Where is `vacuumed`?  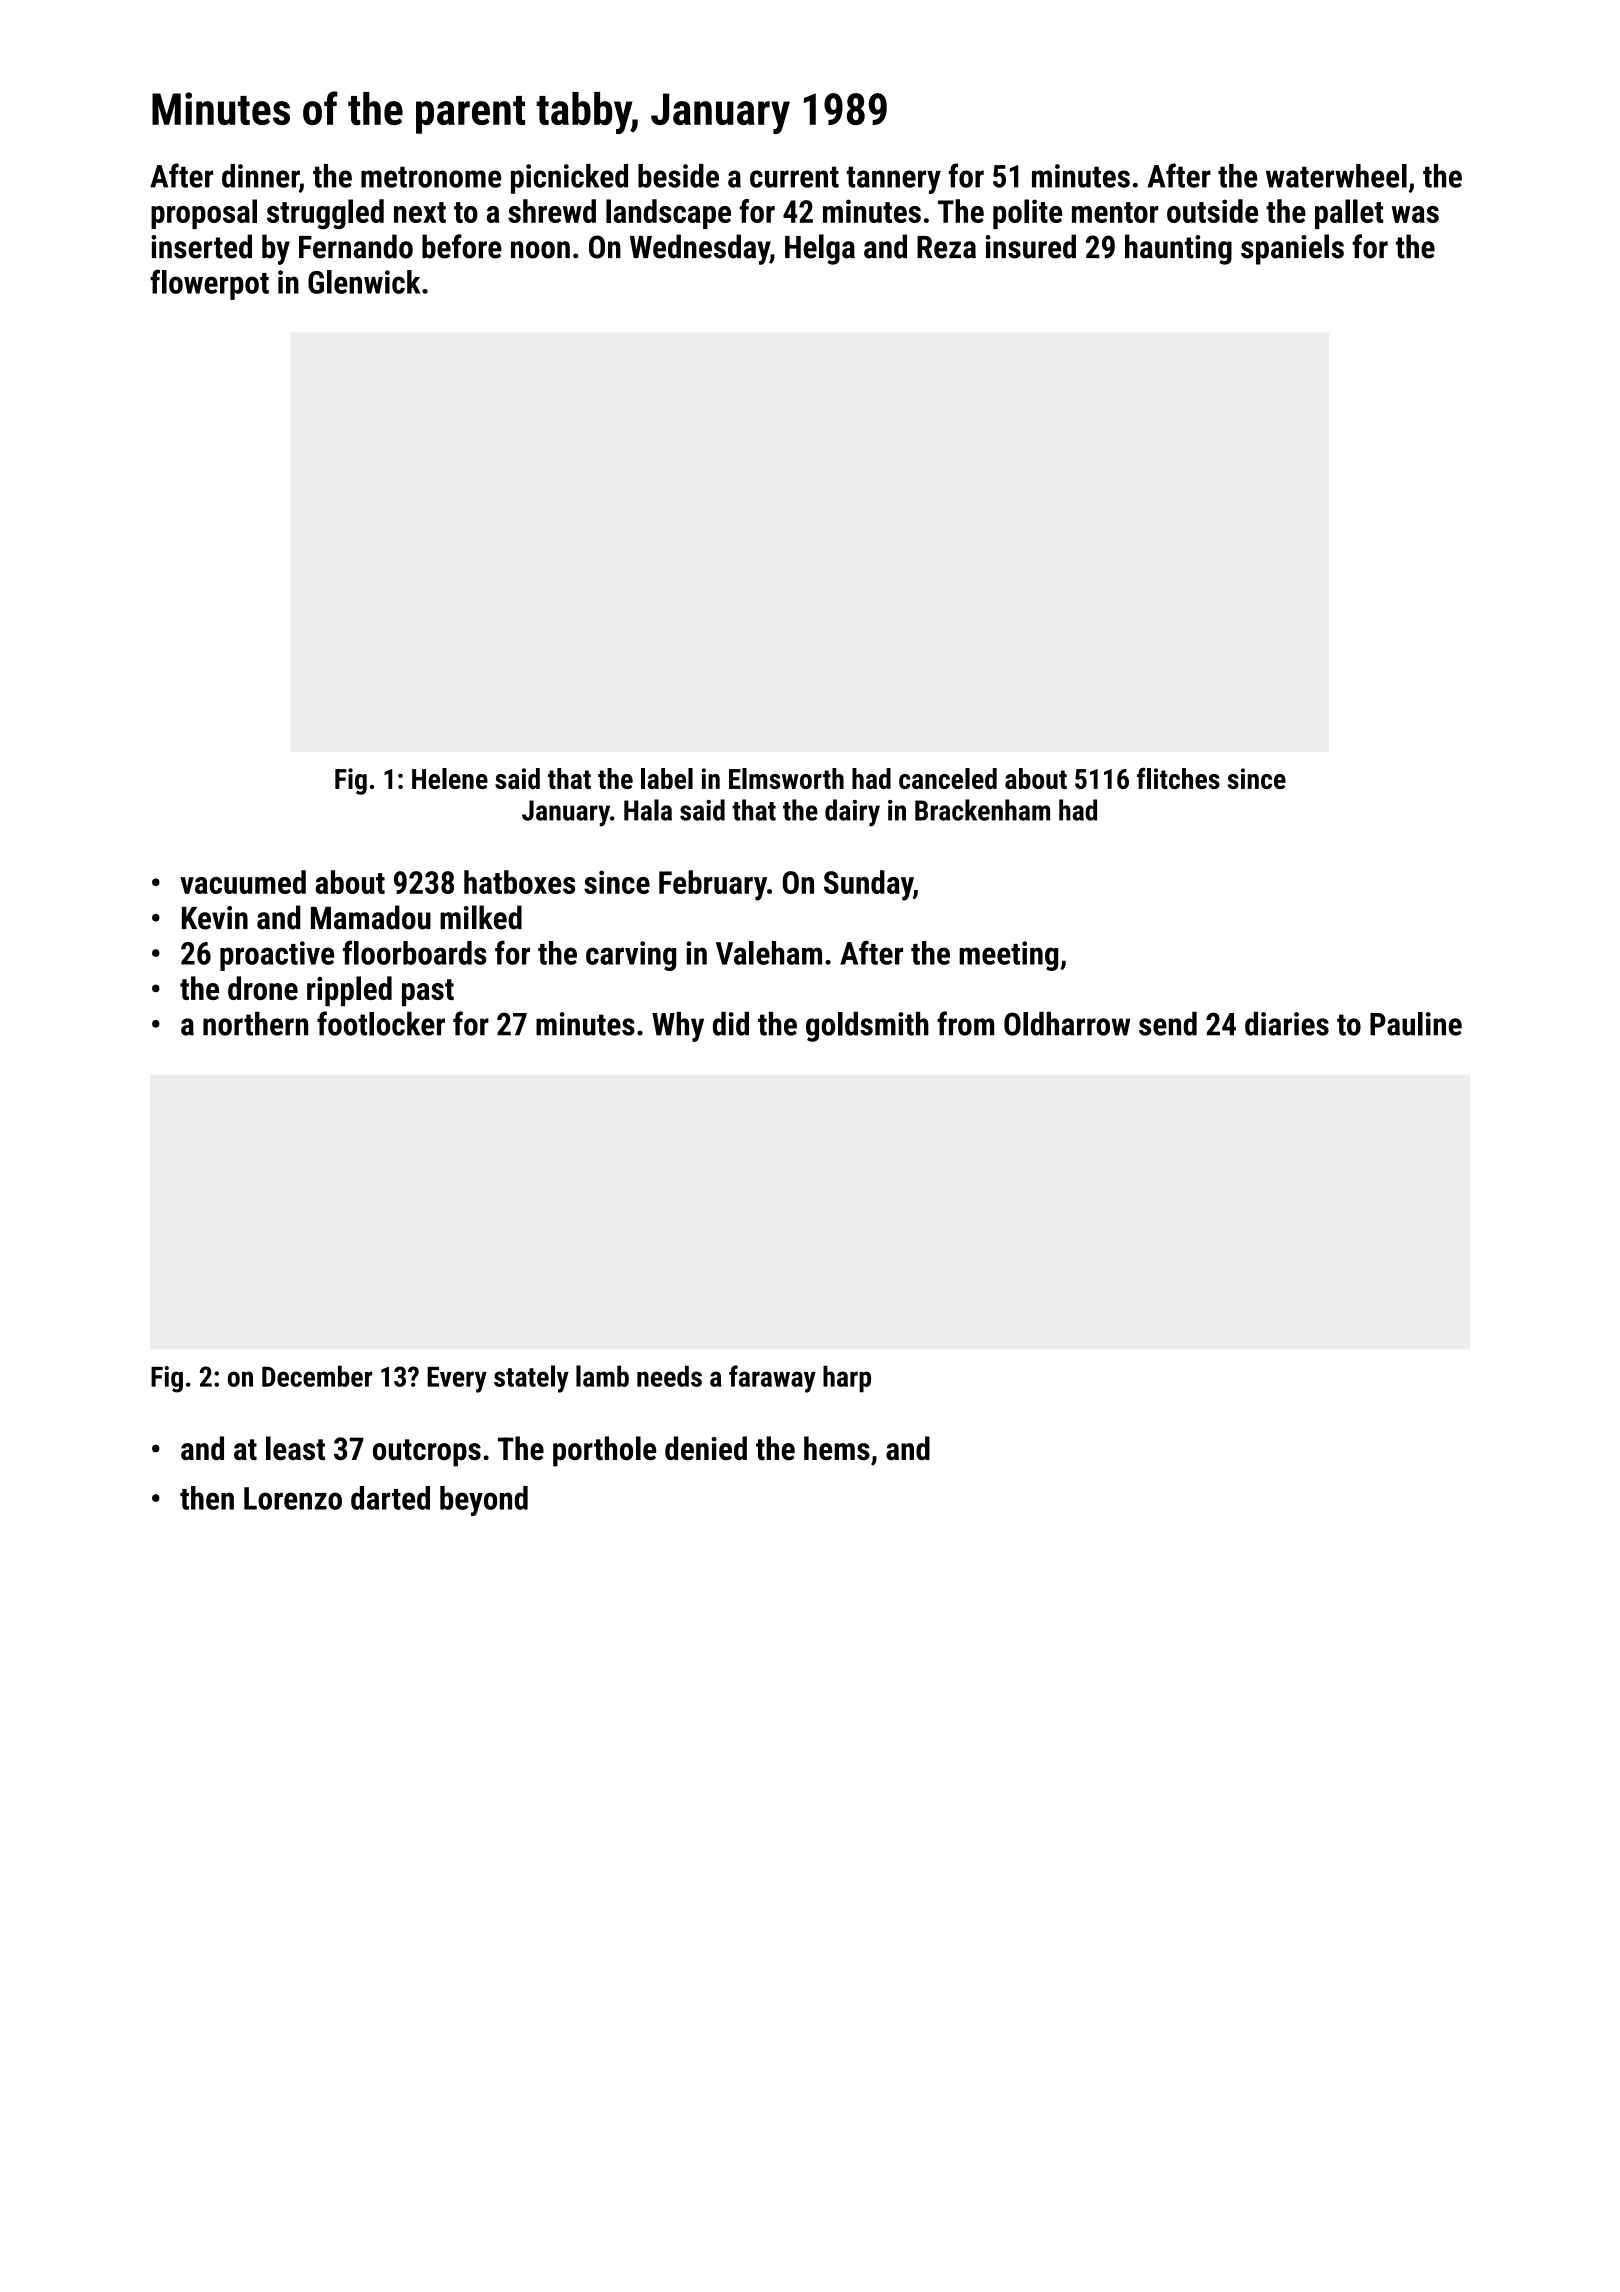
vacuumed is located at coordinates (243, 882).
